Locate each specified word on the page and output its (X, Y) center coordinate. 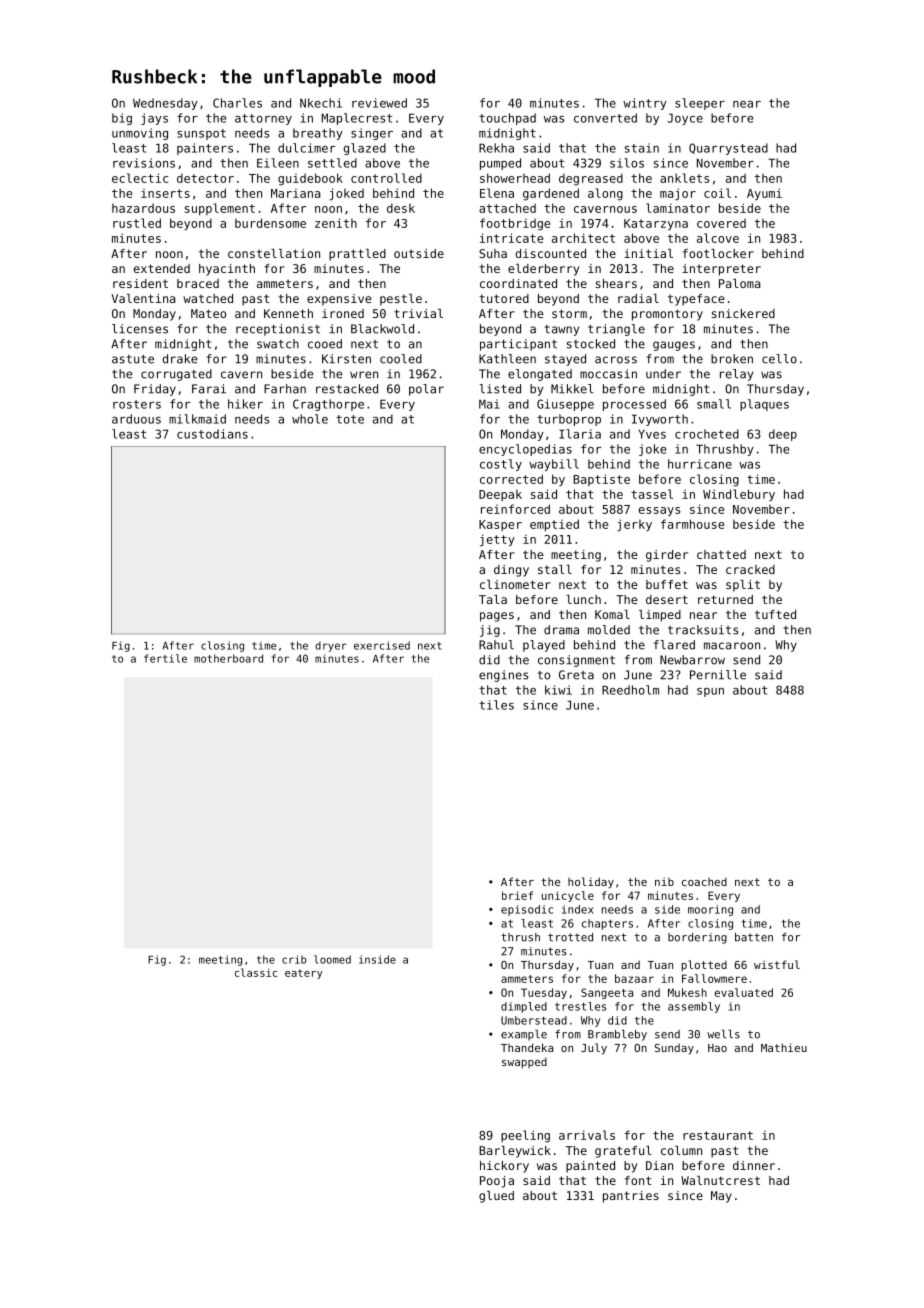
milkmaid (197, 419)
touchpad (507, 119)
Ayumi (764, 194)
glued (496, 1197)
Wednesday (165, 104)
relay (736, 375)
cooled (401, 359)
